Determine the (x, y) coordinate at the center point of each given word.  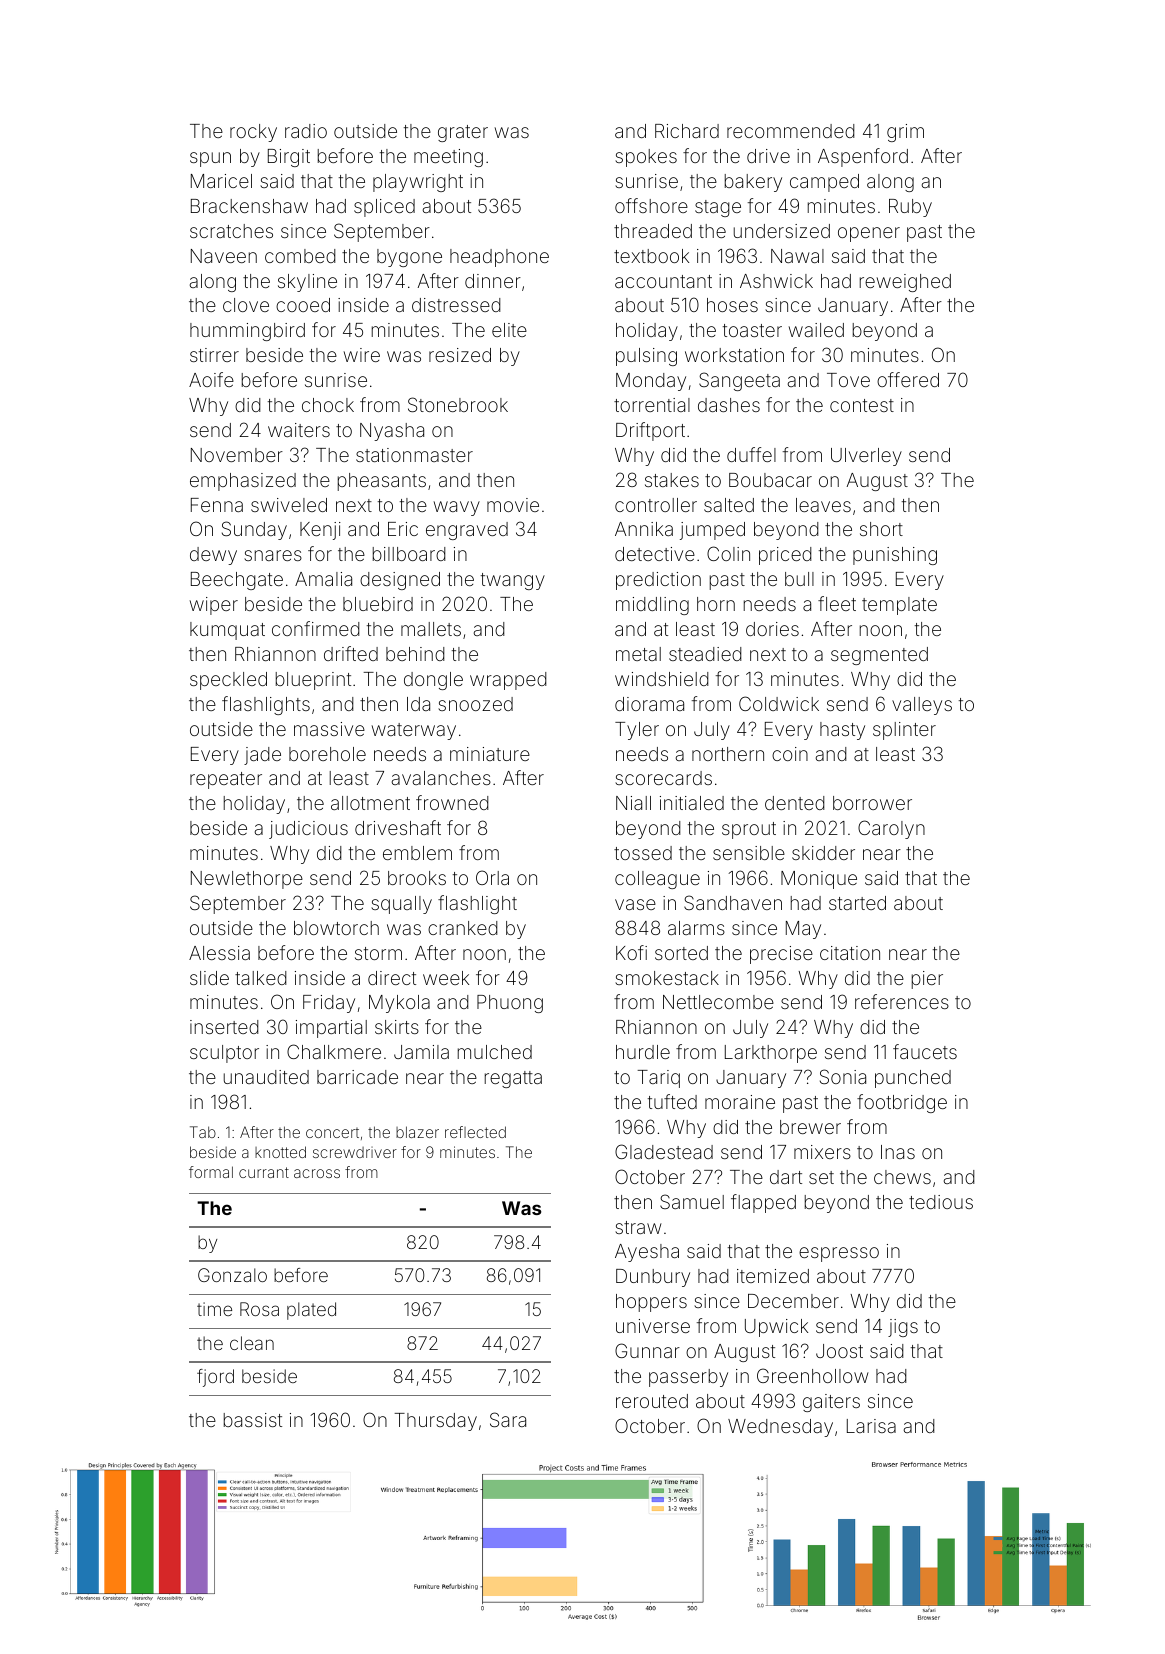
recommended (791, 131)
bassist (253, 1420)
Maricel (221, 181)
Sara (508, 1419)
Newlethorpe (247, 880)
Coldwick (779, 703)
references (902, 1001)
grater (463, 133)
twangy (513, 581)
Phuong (510, 1004)
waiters (299, 430)
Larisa (871, 1426)
